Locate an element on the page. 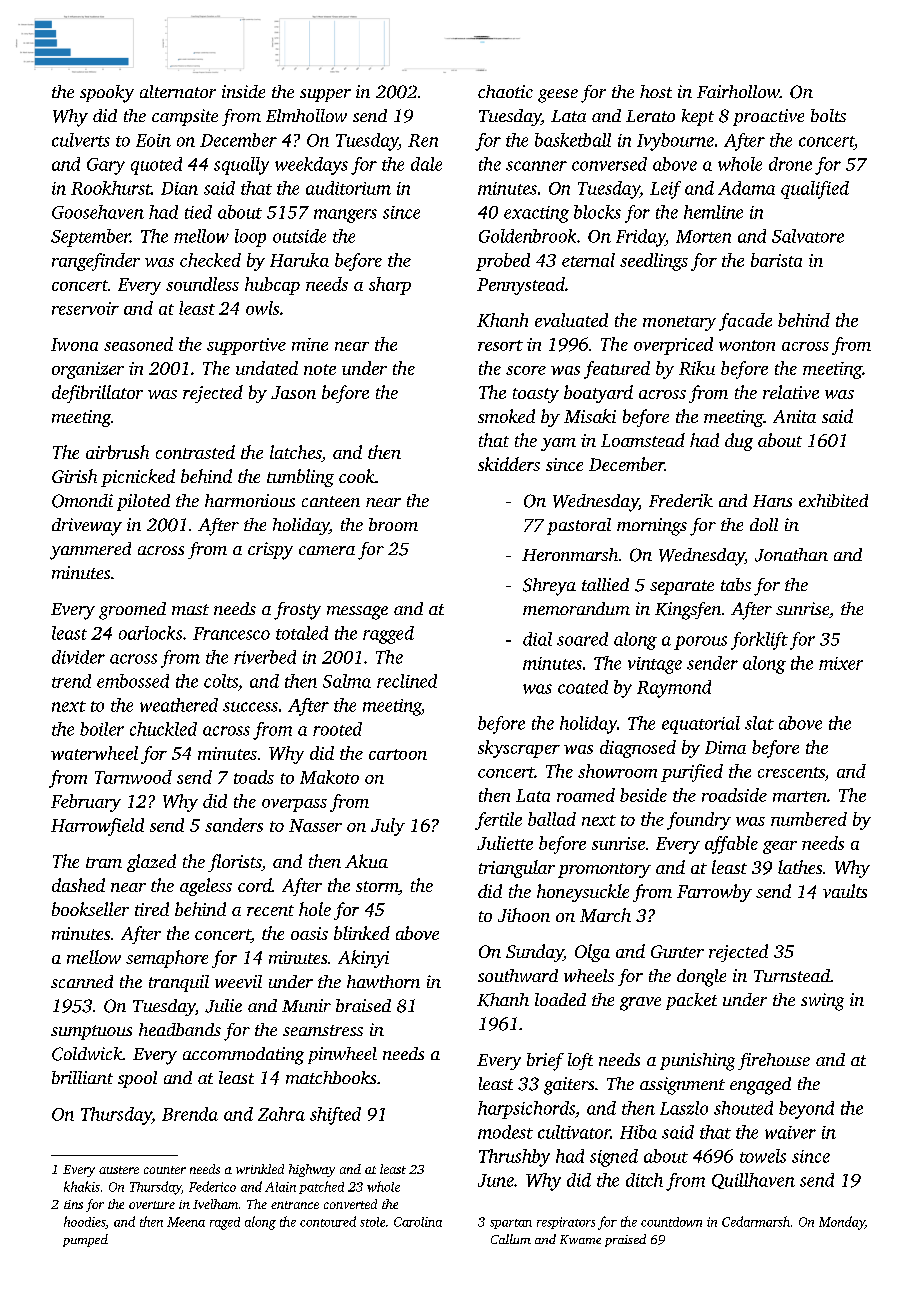 The image size is (924, 1308). basketball is located at coordinates (573, 140).
